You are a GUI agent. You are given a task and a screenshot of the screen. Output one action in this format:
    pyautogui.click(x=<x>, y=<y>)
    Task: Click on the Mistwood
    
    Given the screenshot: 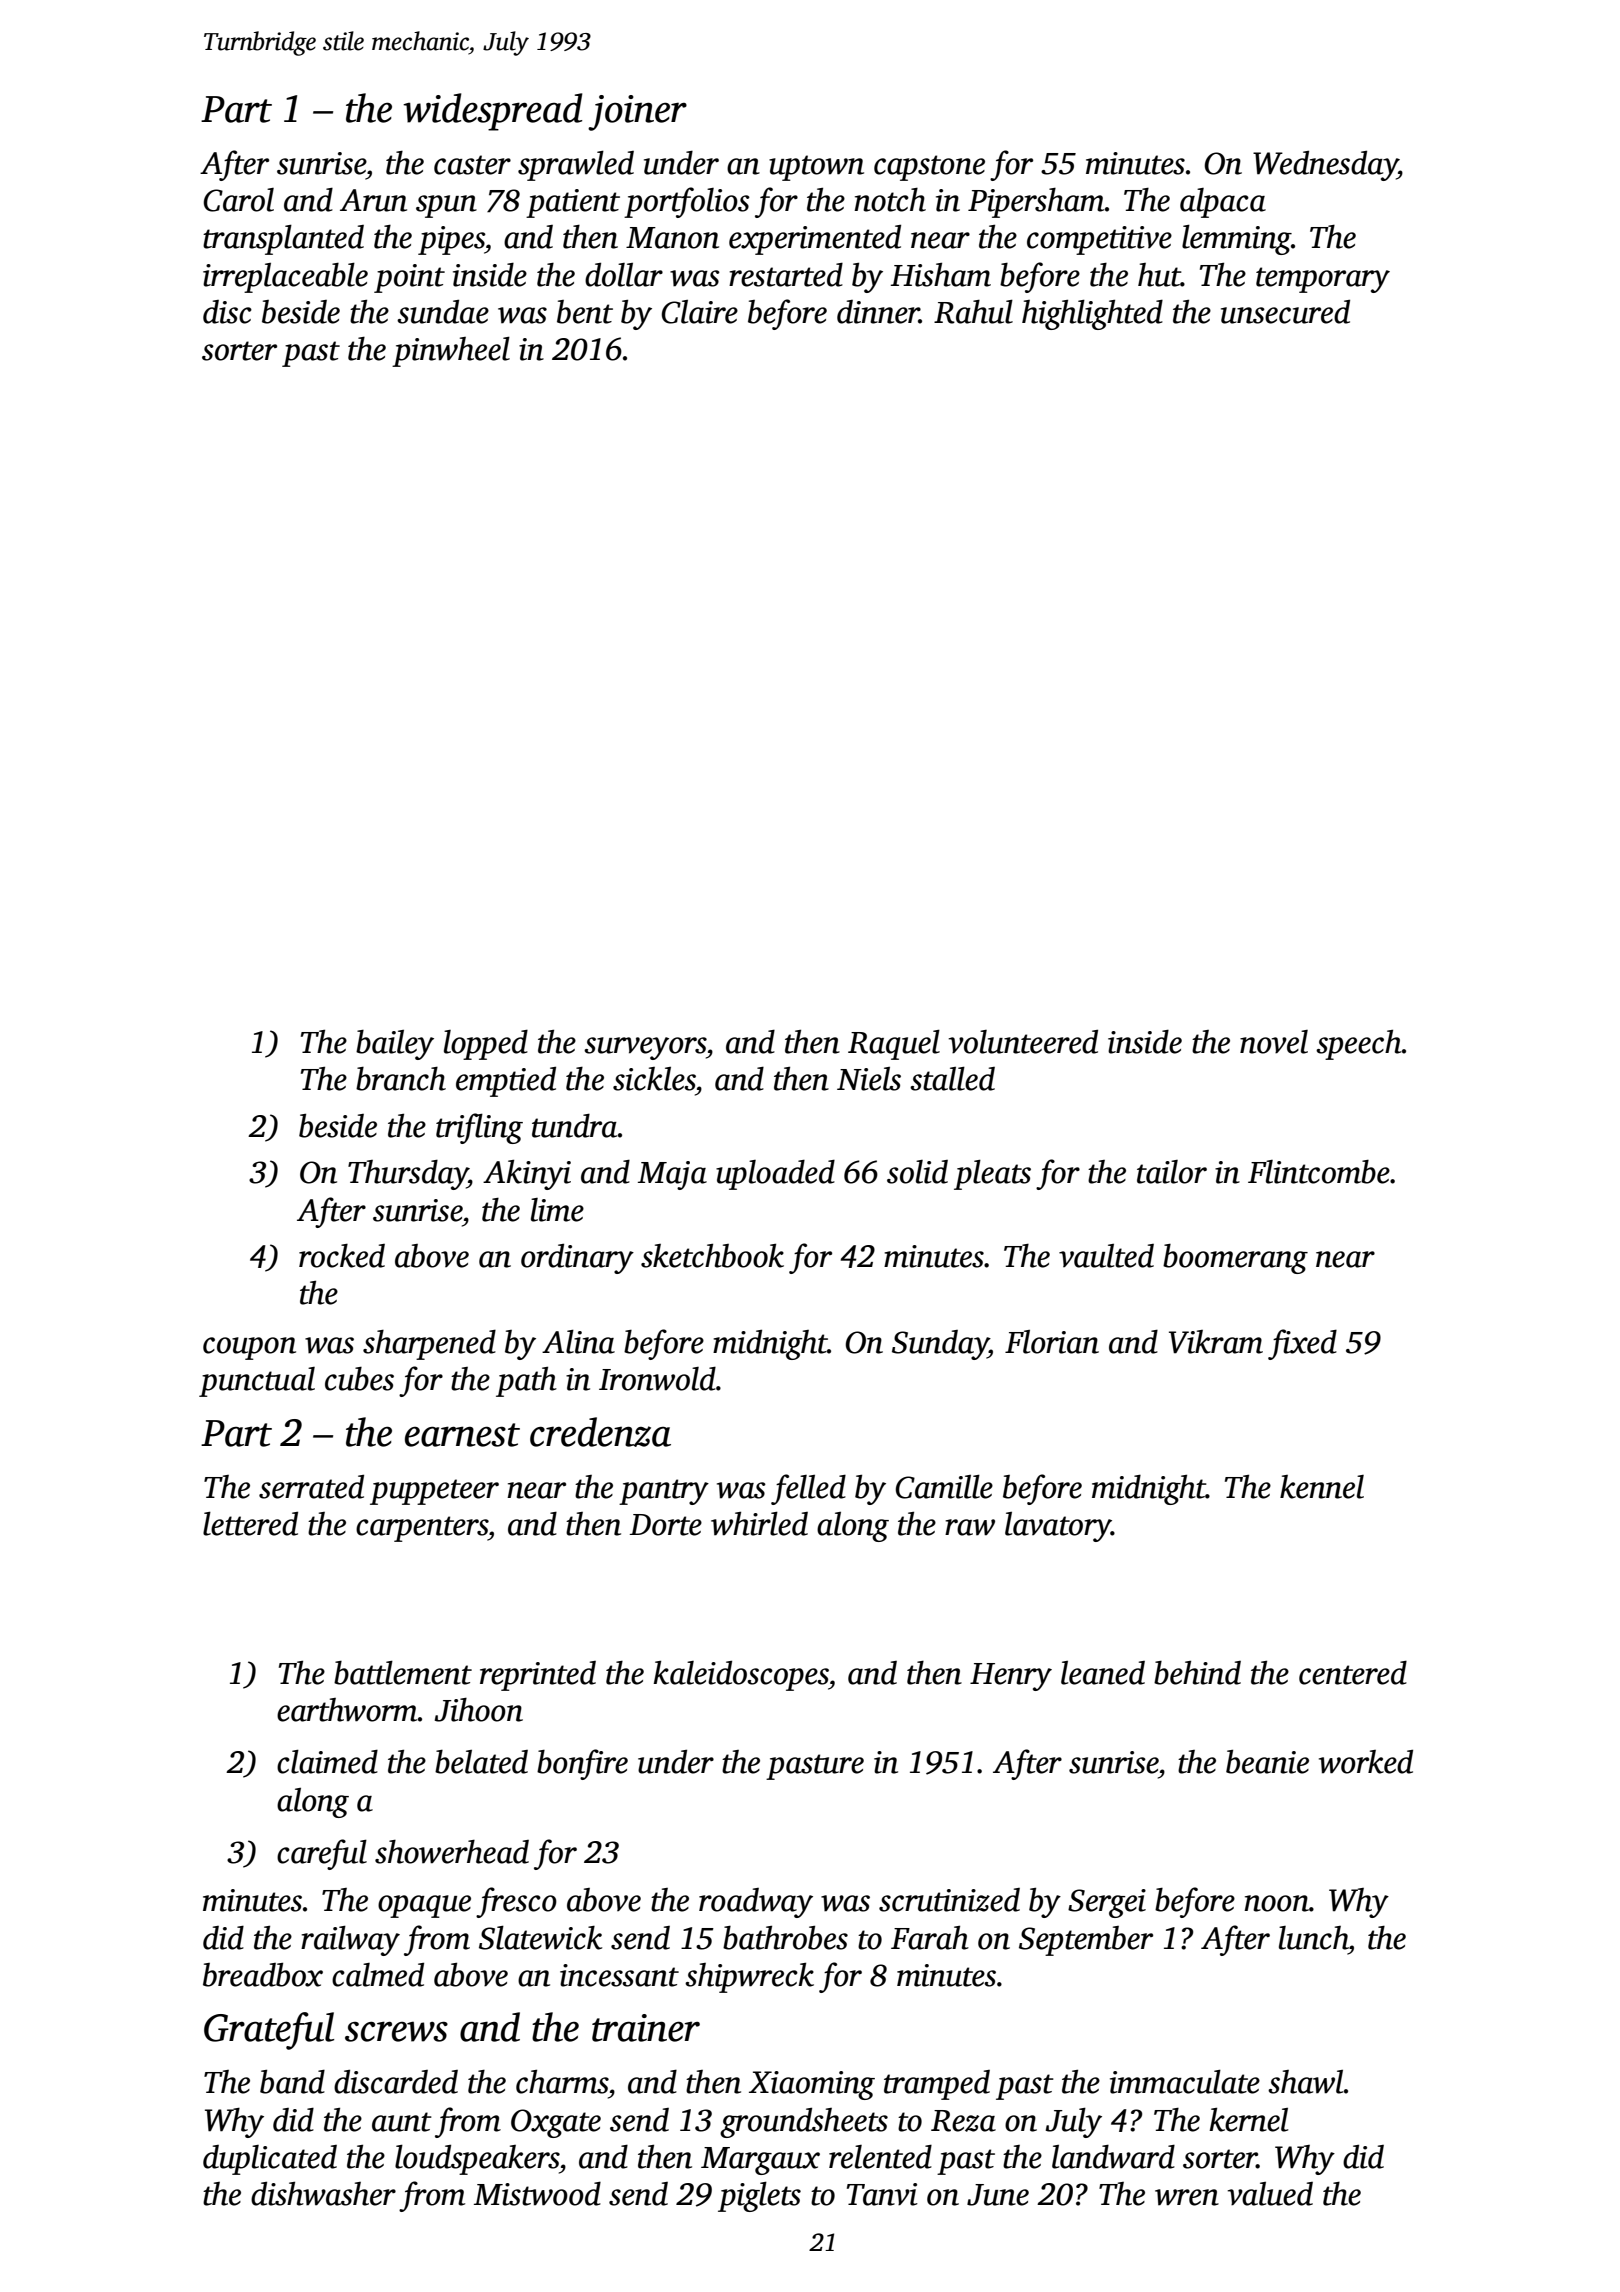 What is the action you would take?
    pyautogui.click(x=537, y=2194)
